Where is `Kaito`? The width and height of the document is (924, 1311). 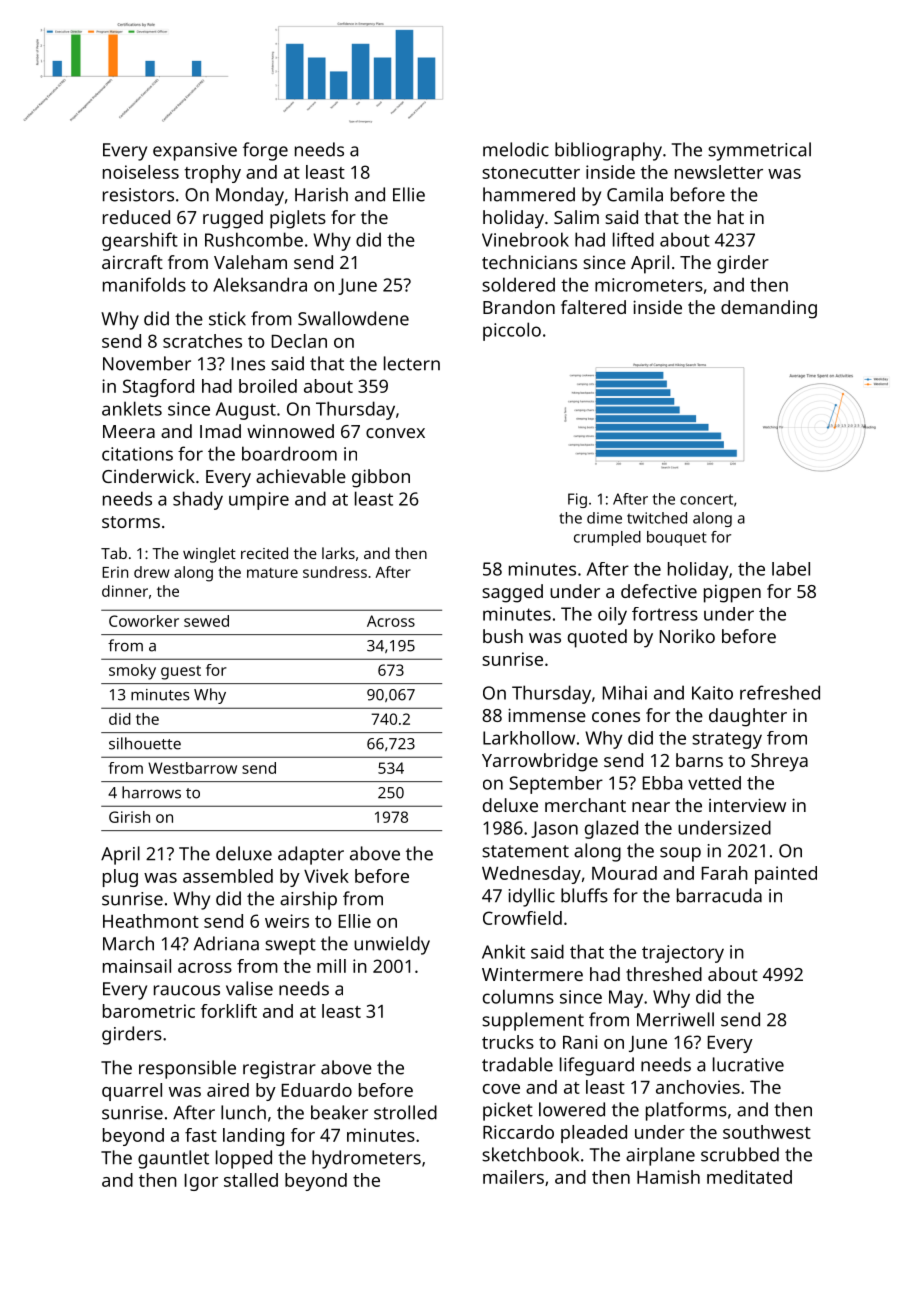
Kaito is located at coordinates (712, 693).
